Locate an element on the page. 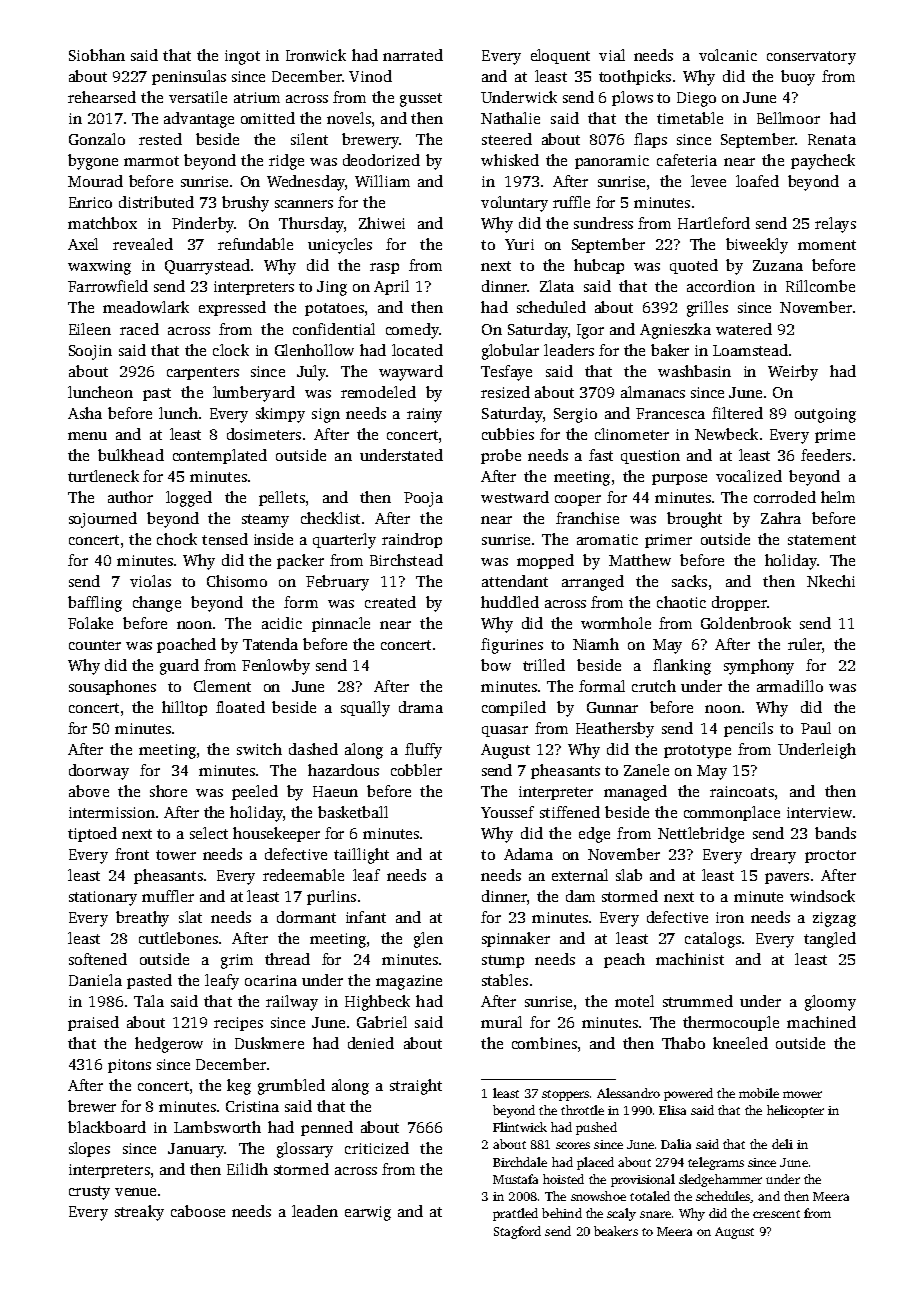  April is located at coordinates (391, 287).
